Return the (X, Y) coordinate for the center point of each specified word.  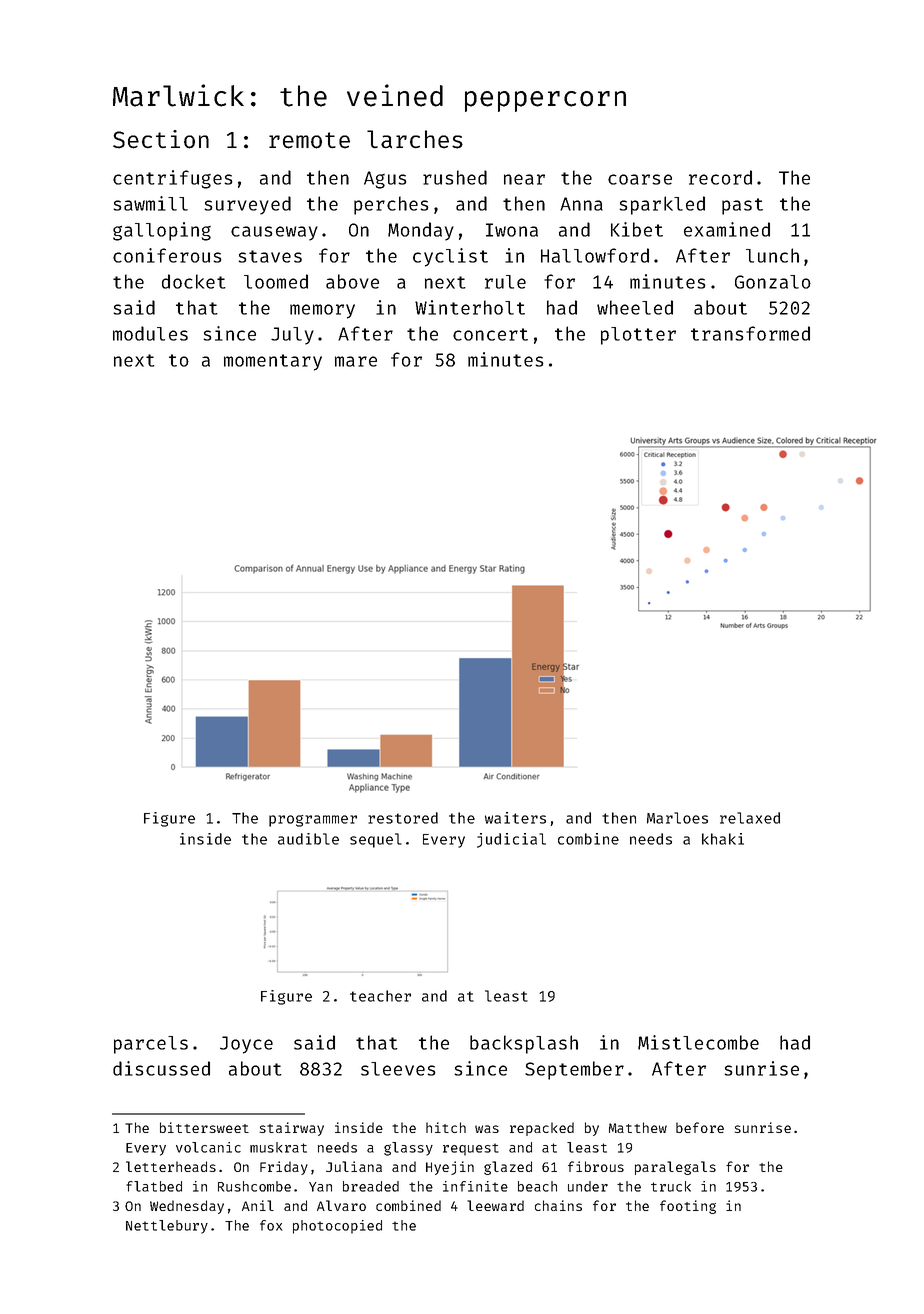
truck (671, 1186)
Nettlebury (167, 1227)
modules (150, 333)
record (720, 177)
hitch (446, 1127)
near (524, 179)
